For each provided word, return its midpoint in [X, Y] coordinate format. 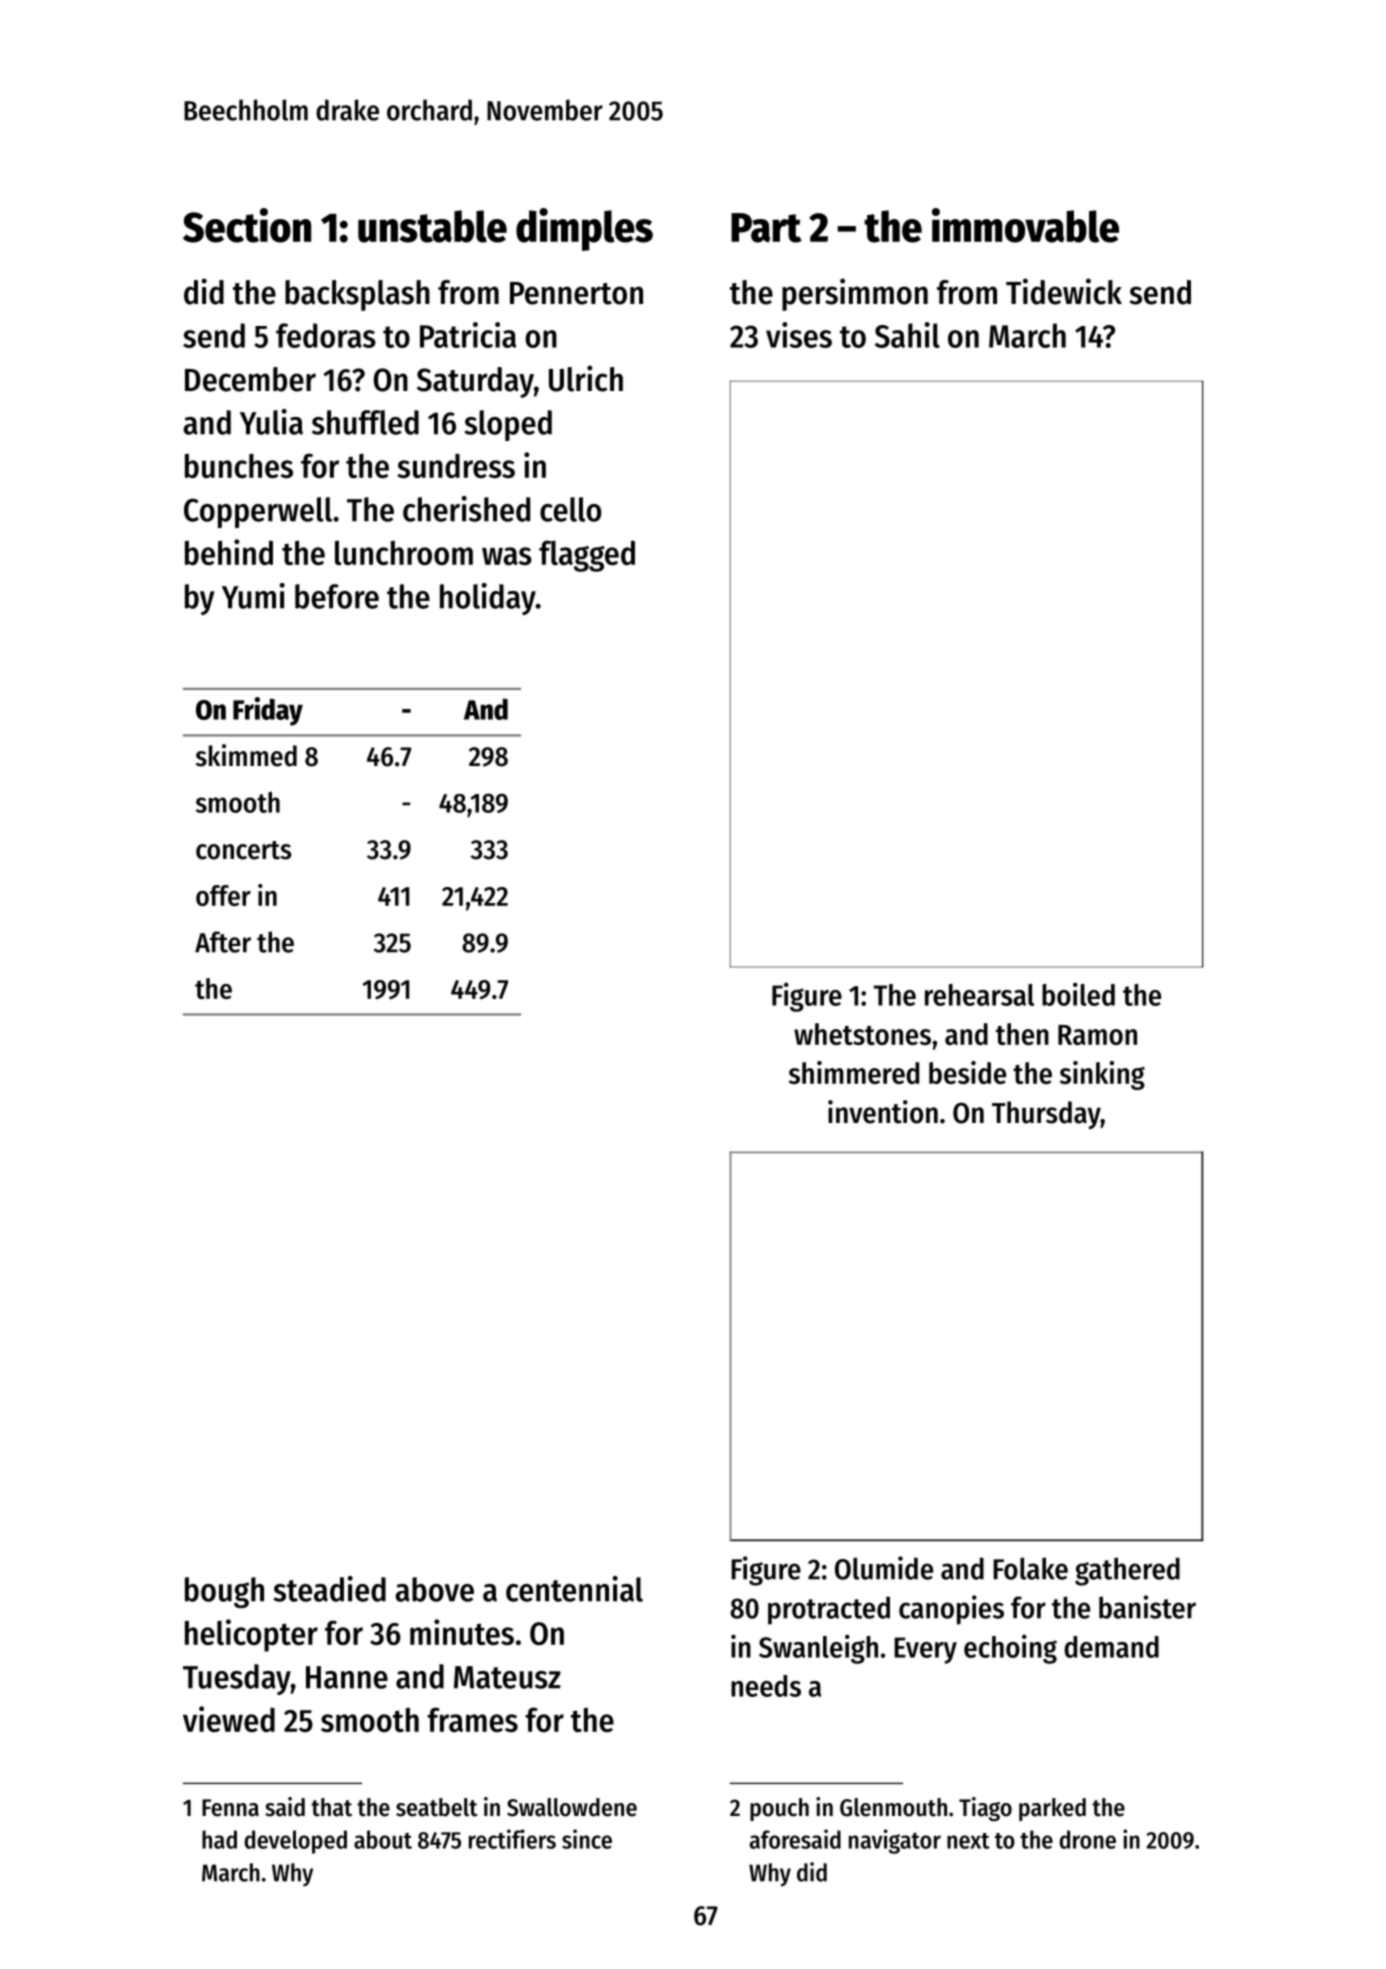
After [223, 942]
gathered [1127, 1571]
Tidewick [1064, 291]
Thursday [1046, 1115]
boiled [1078, 994]
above [434, 1589]
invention [883, 1112]
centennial [574, 1589]
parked [1052, 1809]
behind [229, 552]
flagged [587, 556]
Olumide [884, 1568]
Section [247, 225]
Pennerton [576, 293]
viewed [229, 1719]
